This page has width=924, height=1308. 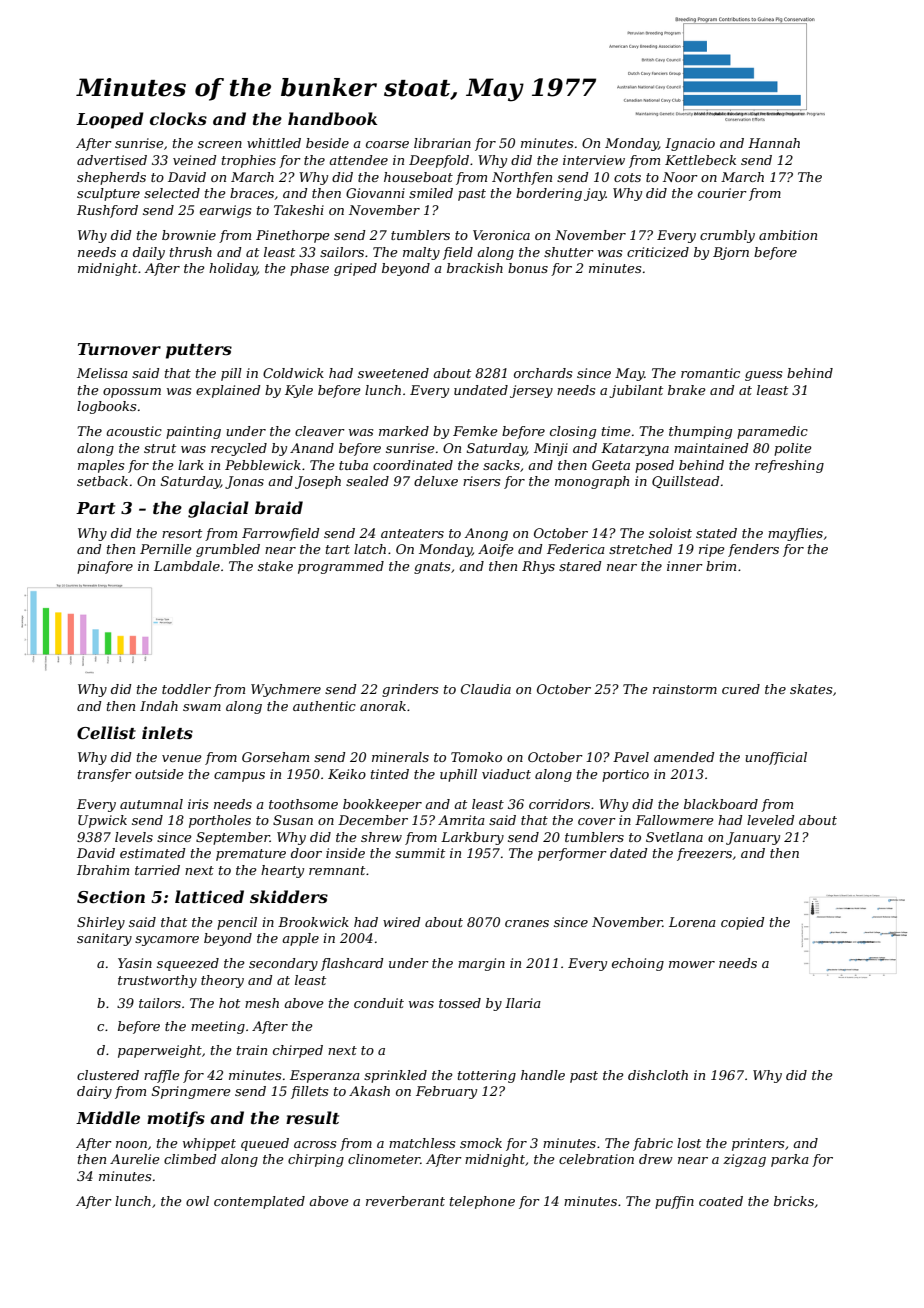 What do you see at coordinates (793, 449) in the page?
I see `polite` at bounding box center [793, 449].
